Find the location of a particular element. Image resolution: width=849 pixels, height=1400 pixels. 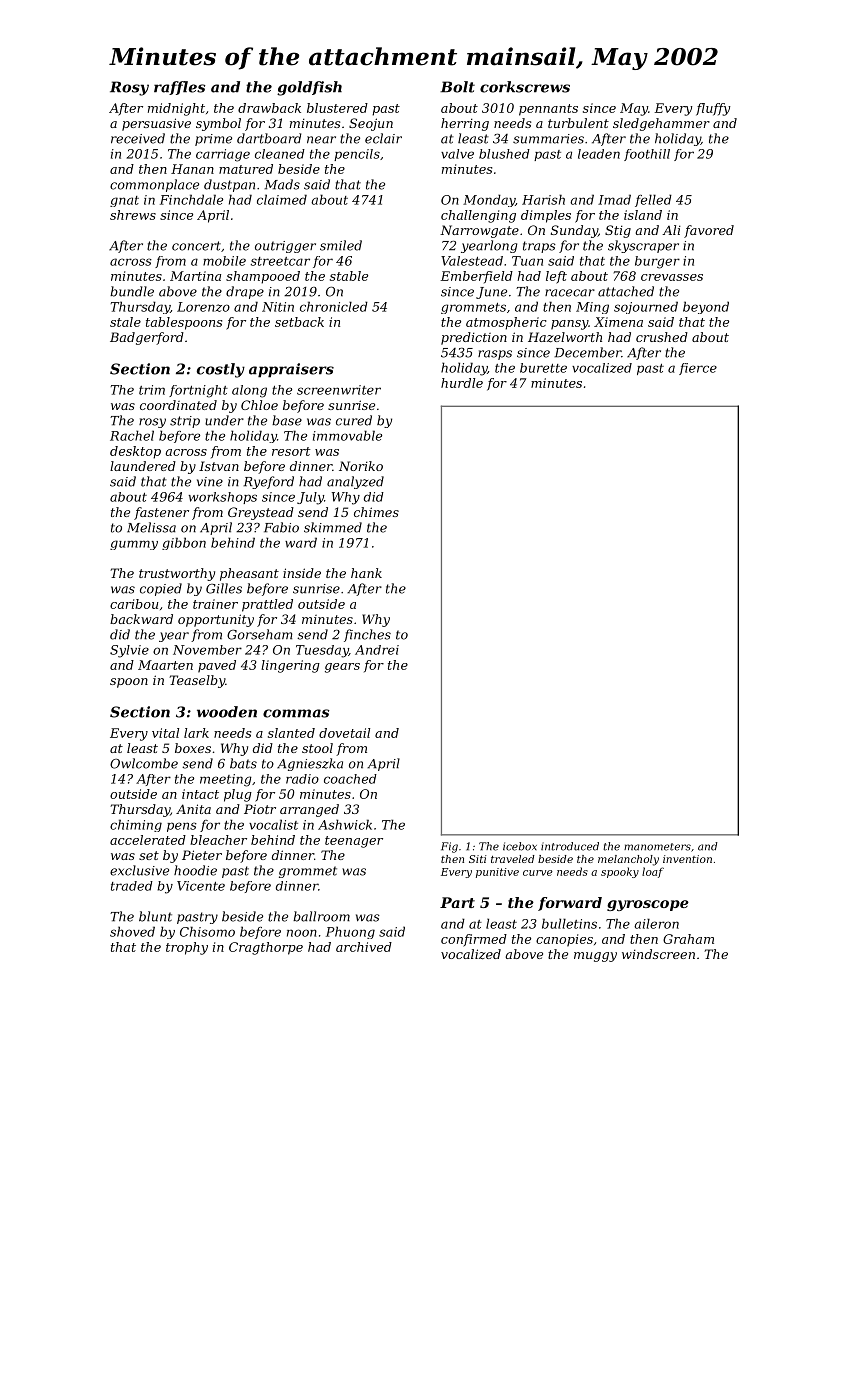

prime is located at coordinates (213, 140).
